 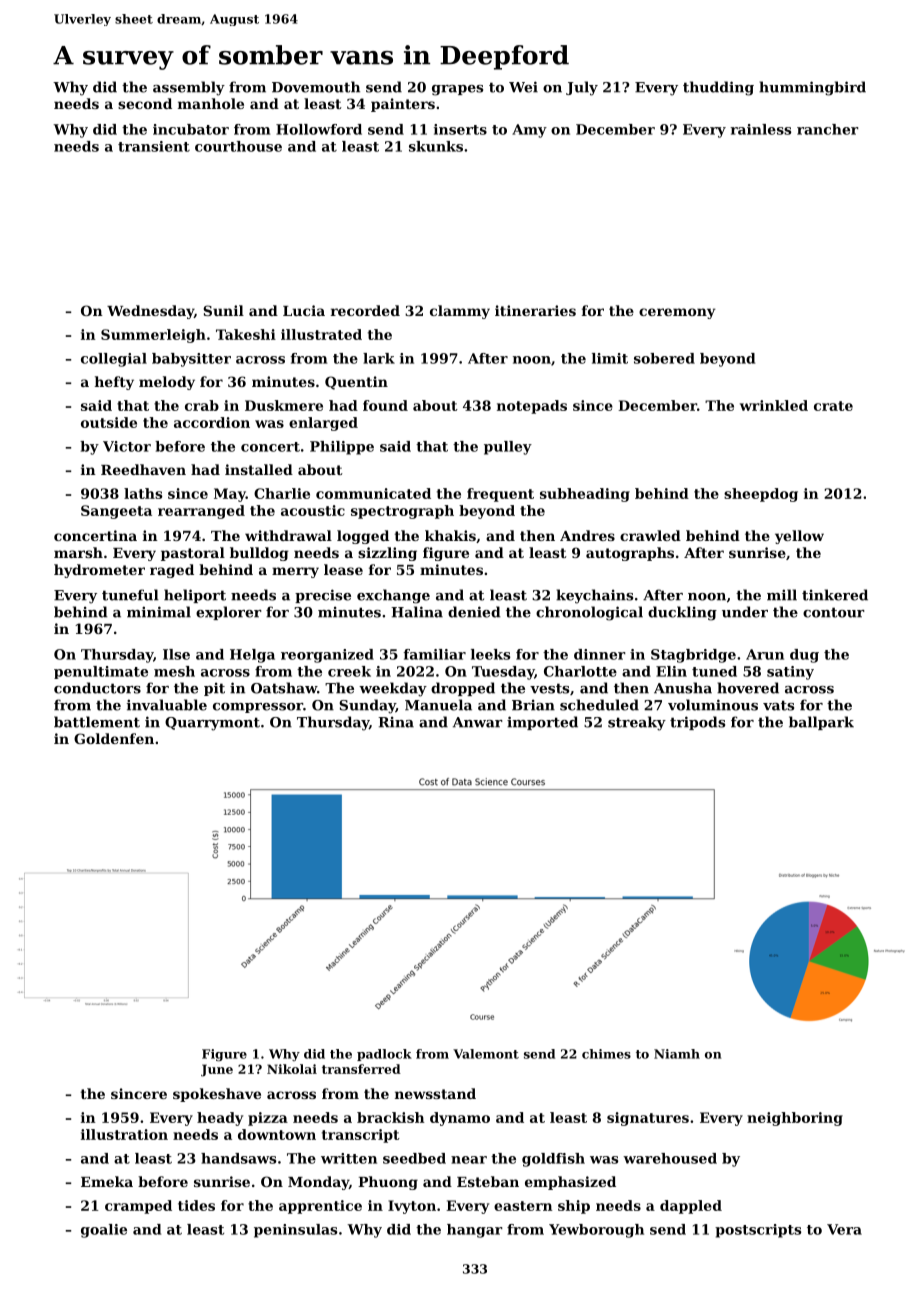 What do you see at coordinates (116, 512) in the screenshot?
I see `Sangeeta` at bounding box center [116, 512].
